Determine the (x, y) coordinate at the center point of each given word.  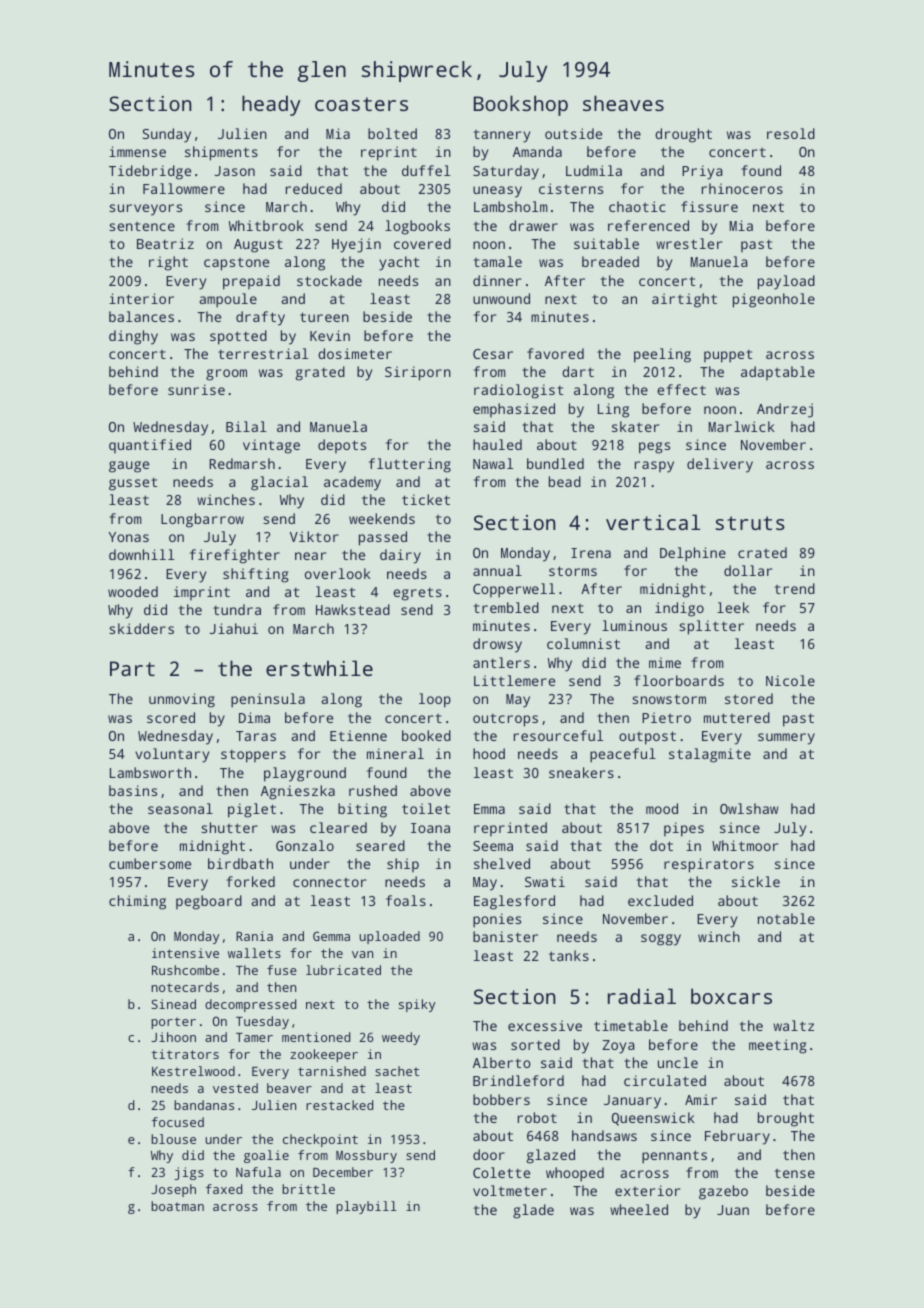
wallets (254, 953)
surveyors (145, 210)
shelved (502, 863)
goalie (266, 1156)
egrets (417, 594)
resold (791, 133)
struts (750, 523)
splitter (711, 627)
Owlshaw (749, 808)
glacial (279, 483)
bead (565, 481)
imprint (202, 593)
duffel (426, 170)
